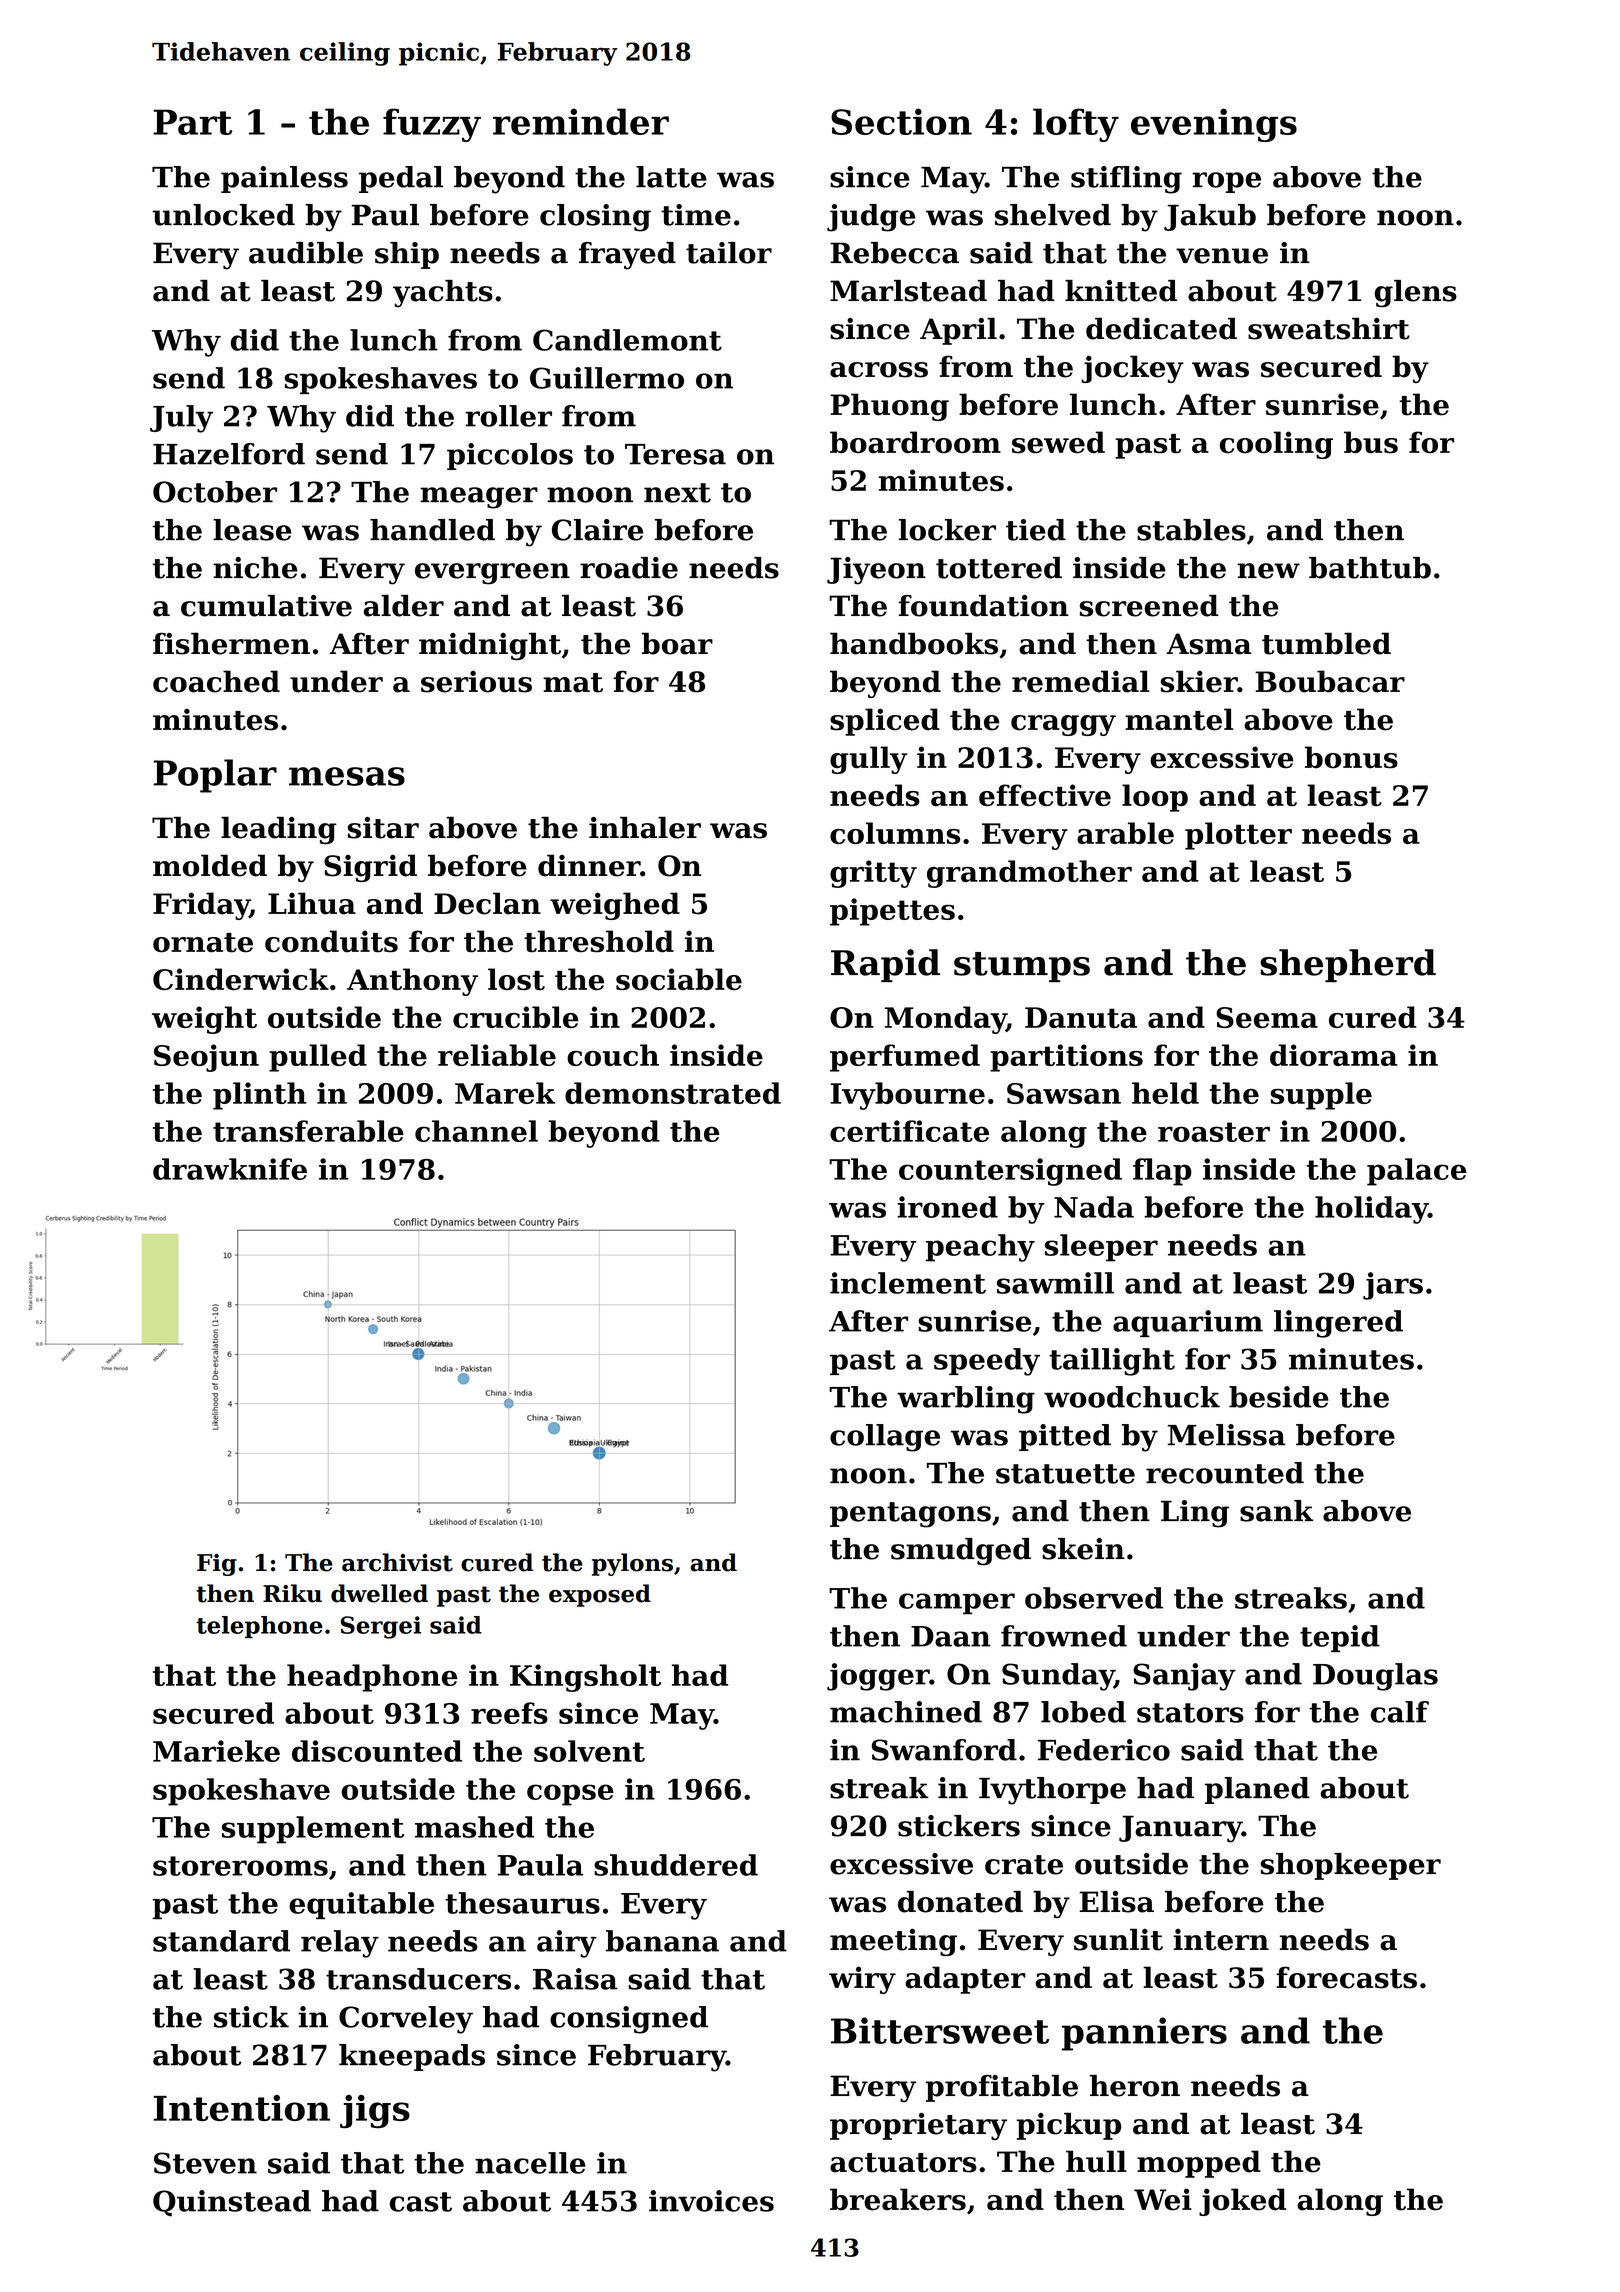 Image resolution: width=1620 pixels, height=2292 pixels. What do you see at coordinates (1350, 1866) in the document?
I see `shopkeeper` at bounding box center [1350, 1866].
